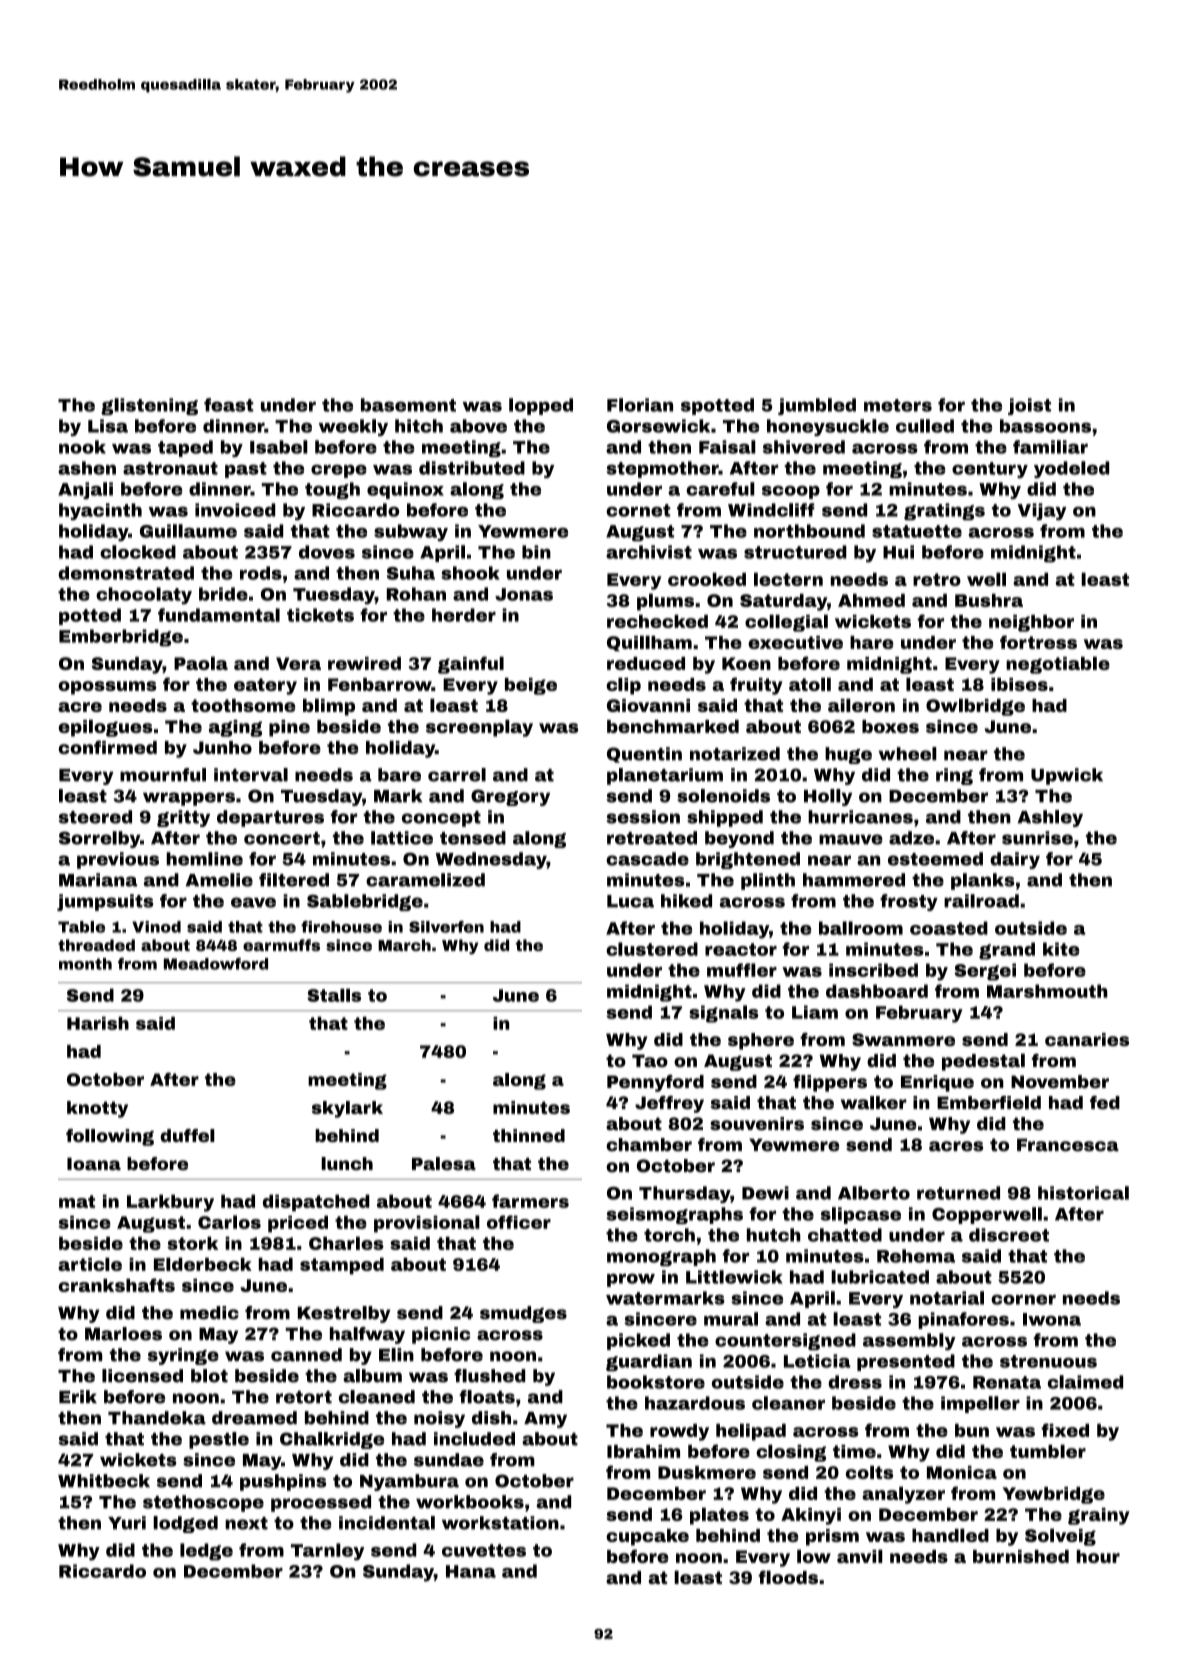 This image has height=1680, width=1188. What do you see at coordinates (647, 1537) in the image?
I see `cupcake` at bounding box center [647, 1537].
